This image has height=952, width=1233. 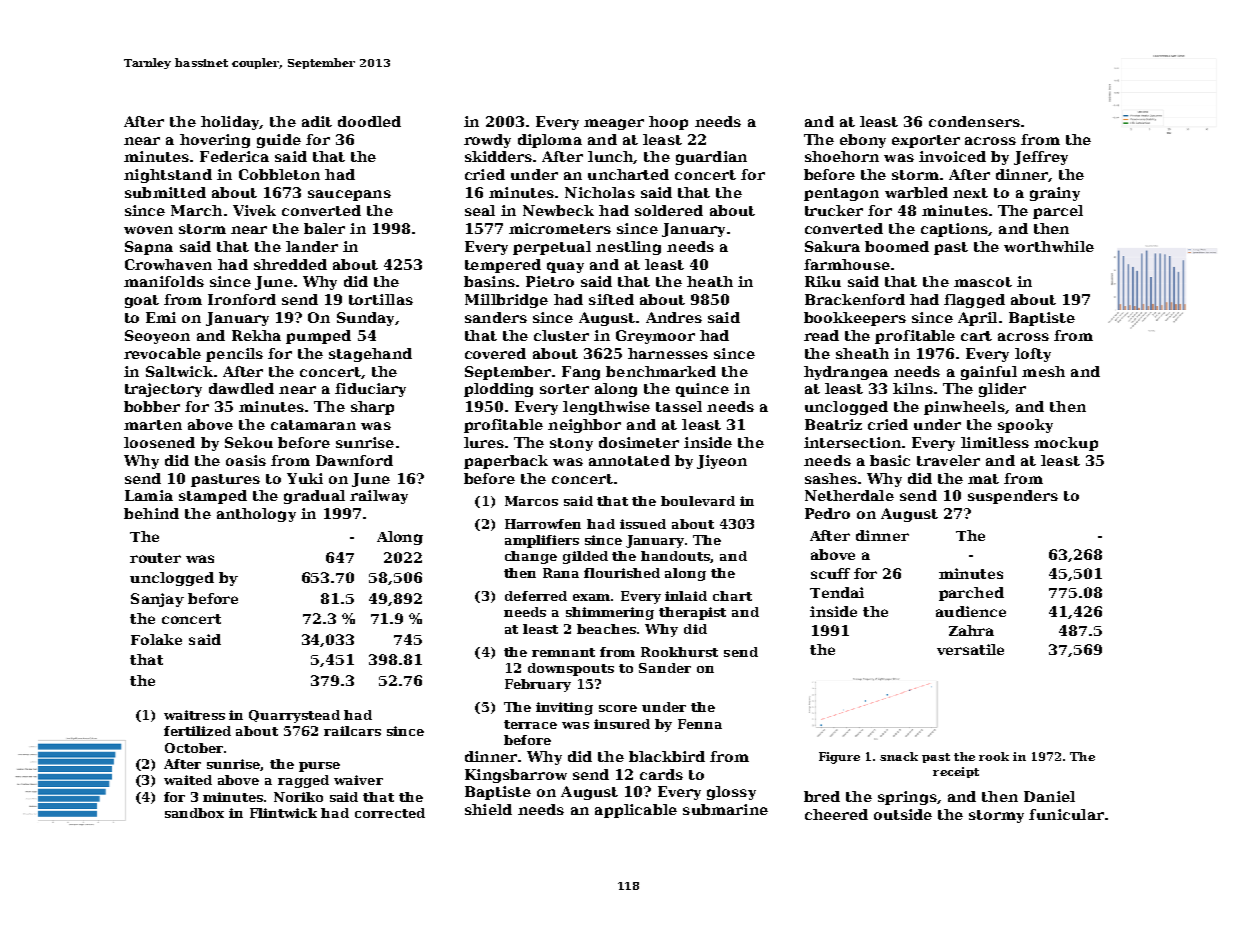 What do you see at coordinates (369, 121) in the image?
I see `doodled` at bounding box center [369, 121].
